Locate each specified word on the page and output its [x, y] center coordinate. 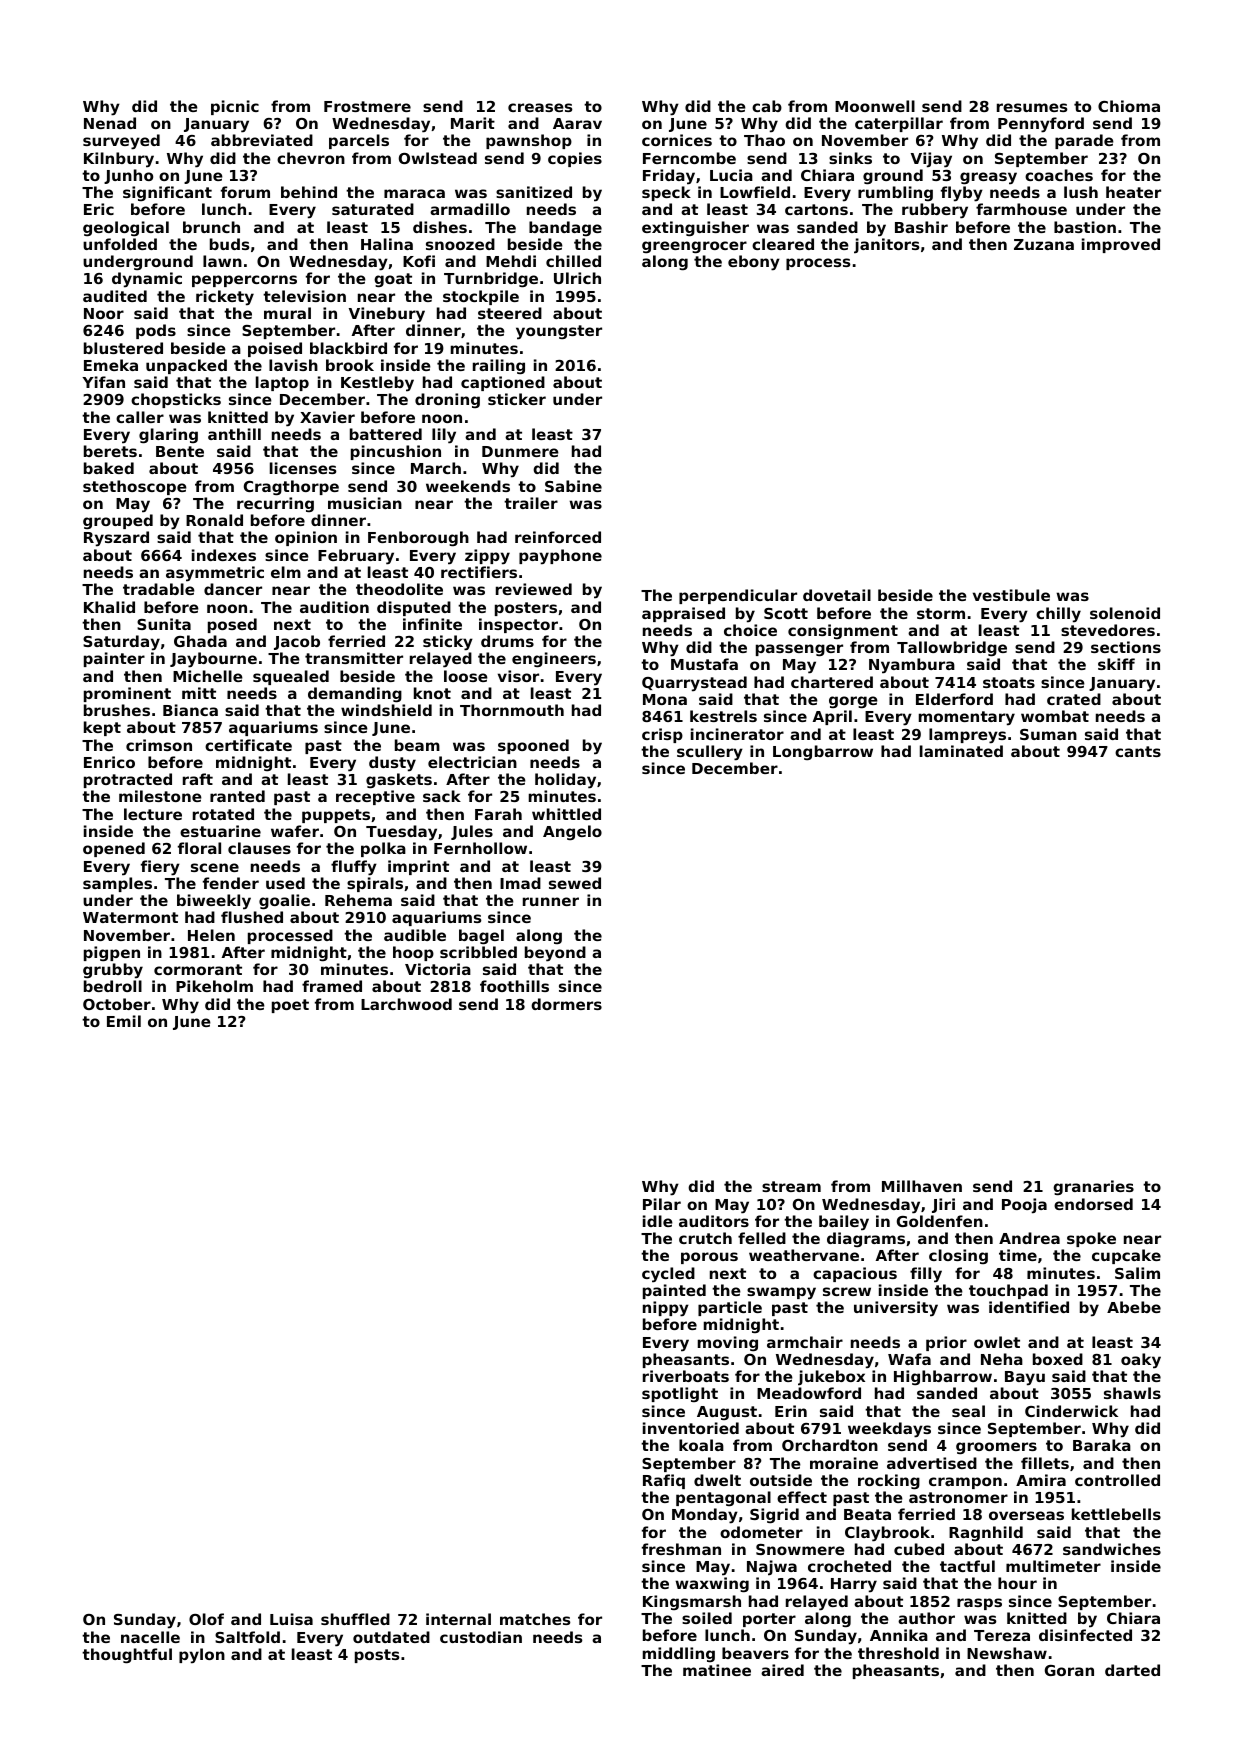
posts [377, 1656]
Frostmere [367, 106]
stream [791, 1186]
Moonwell [875, 106]
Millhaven [922, 1186]
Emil [124, 1021]
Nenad [110, 123]
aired [782, 1670]
